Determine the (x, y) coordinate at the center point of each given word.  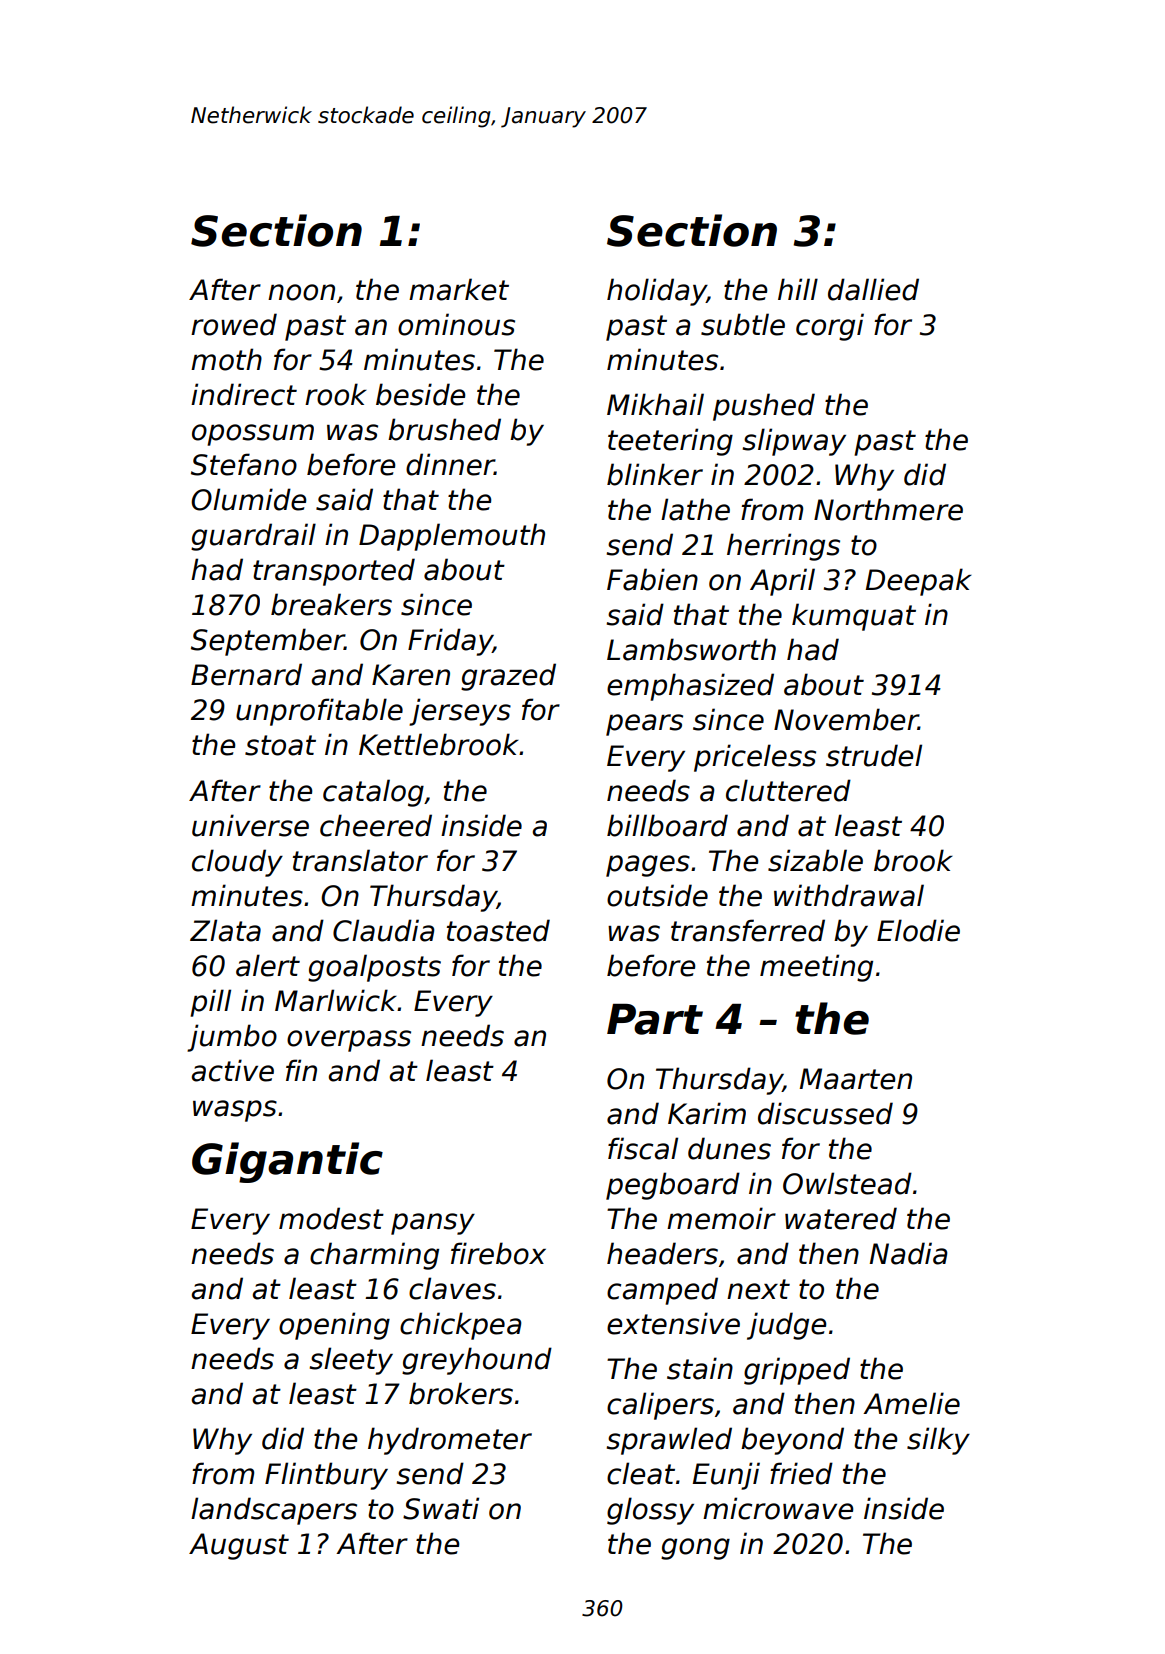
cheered (376, 825)
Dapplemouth (452, 537)
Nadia (908, 1253)
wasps (235, 1111)
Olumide (248, 499)
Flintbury (326, 1476)
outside (657, 895)
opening (334, 1326)
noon (301, 292)
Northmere (888, 509)
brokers (461, 1393)
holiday (657, 292)
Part (655, 1019)
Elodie (918, 930)
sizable (815, 860)
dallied (873, 289)
